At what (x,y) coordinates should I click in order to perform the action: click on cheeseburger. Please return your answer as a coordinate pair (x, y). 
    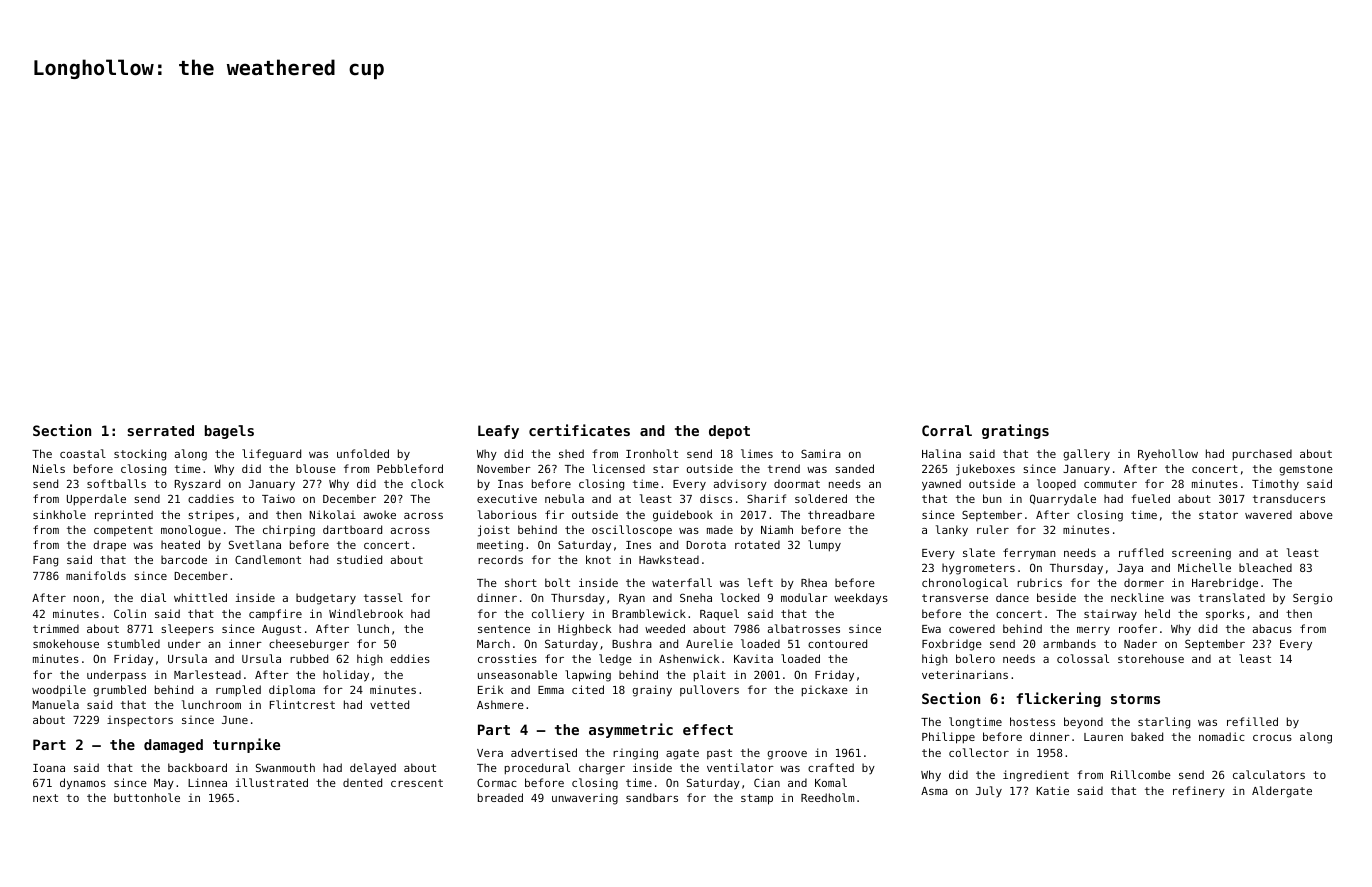
    Looking at the image, I should click on (309, 645).
